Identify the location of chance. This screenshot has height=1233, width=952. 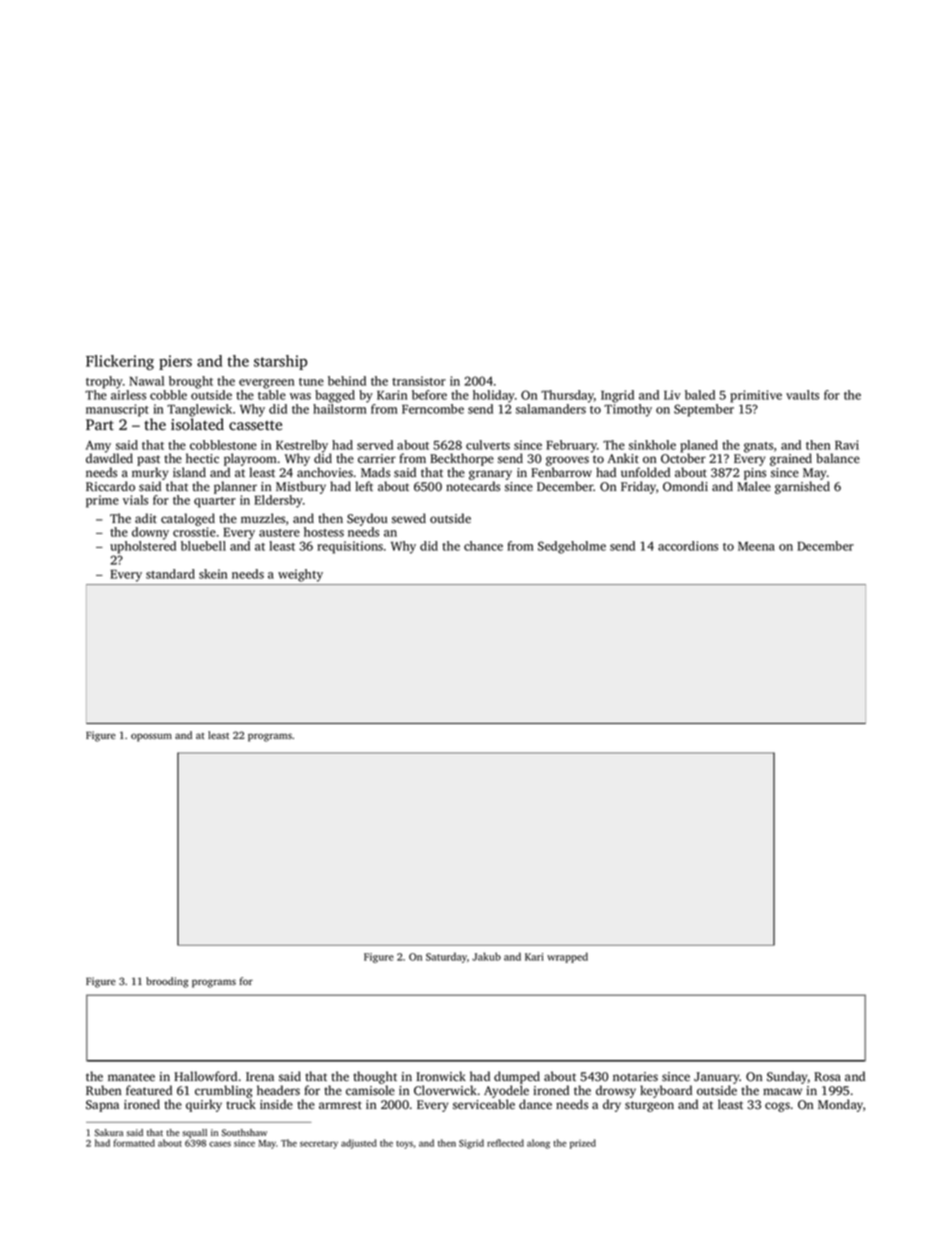
(483, 546).
